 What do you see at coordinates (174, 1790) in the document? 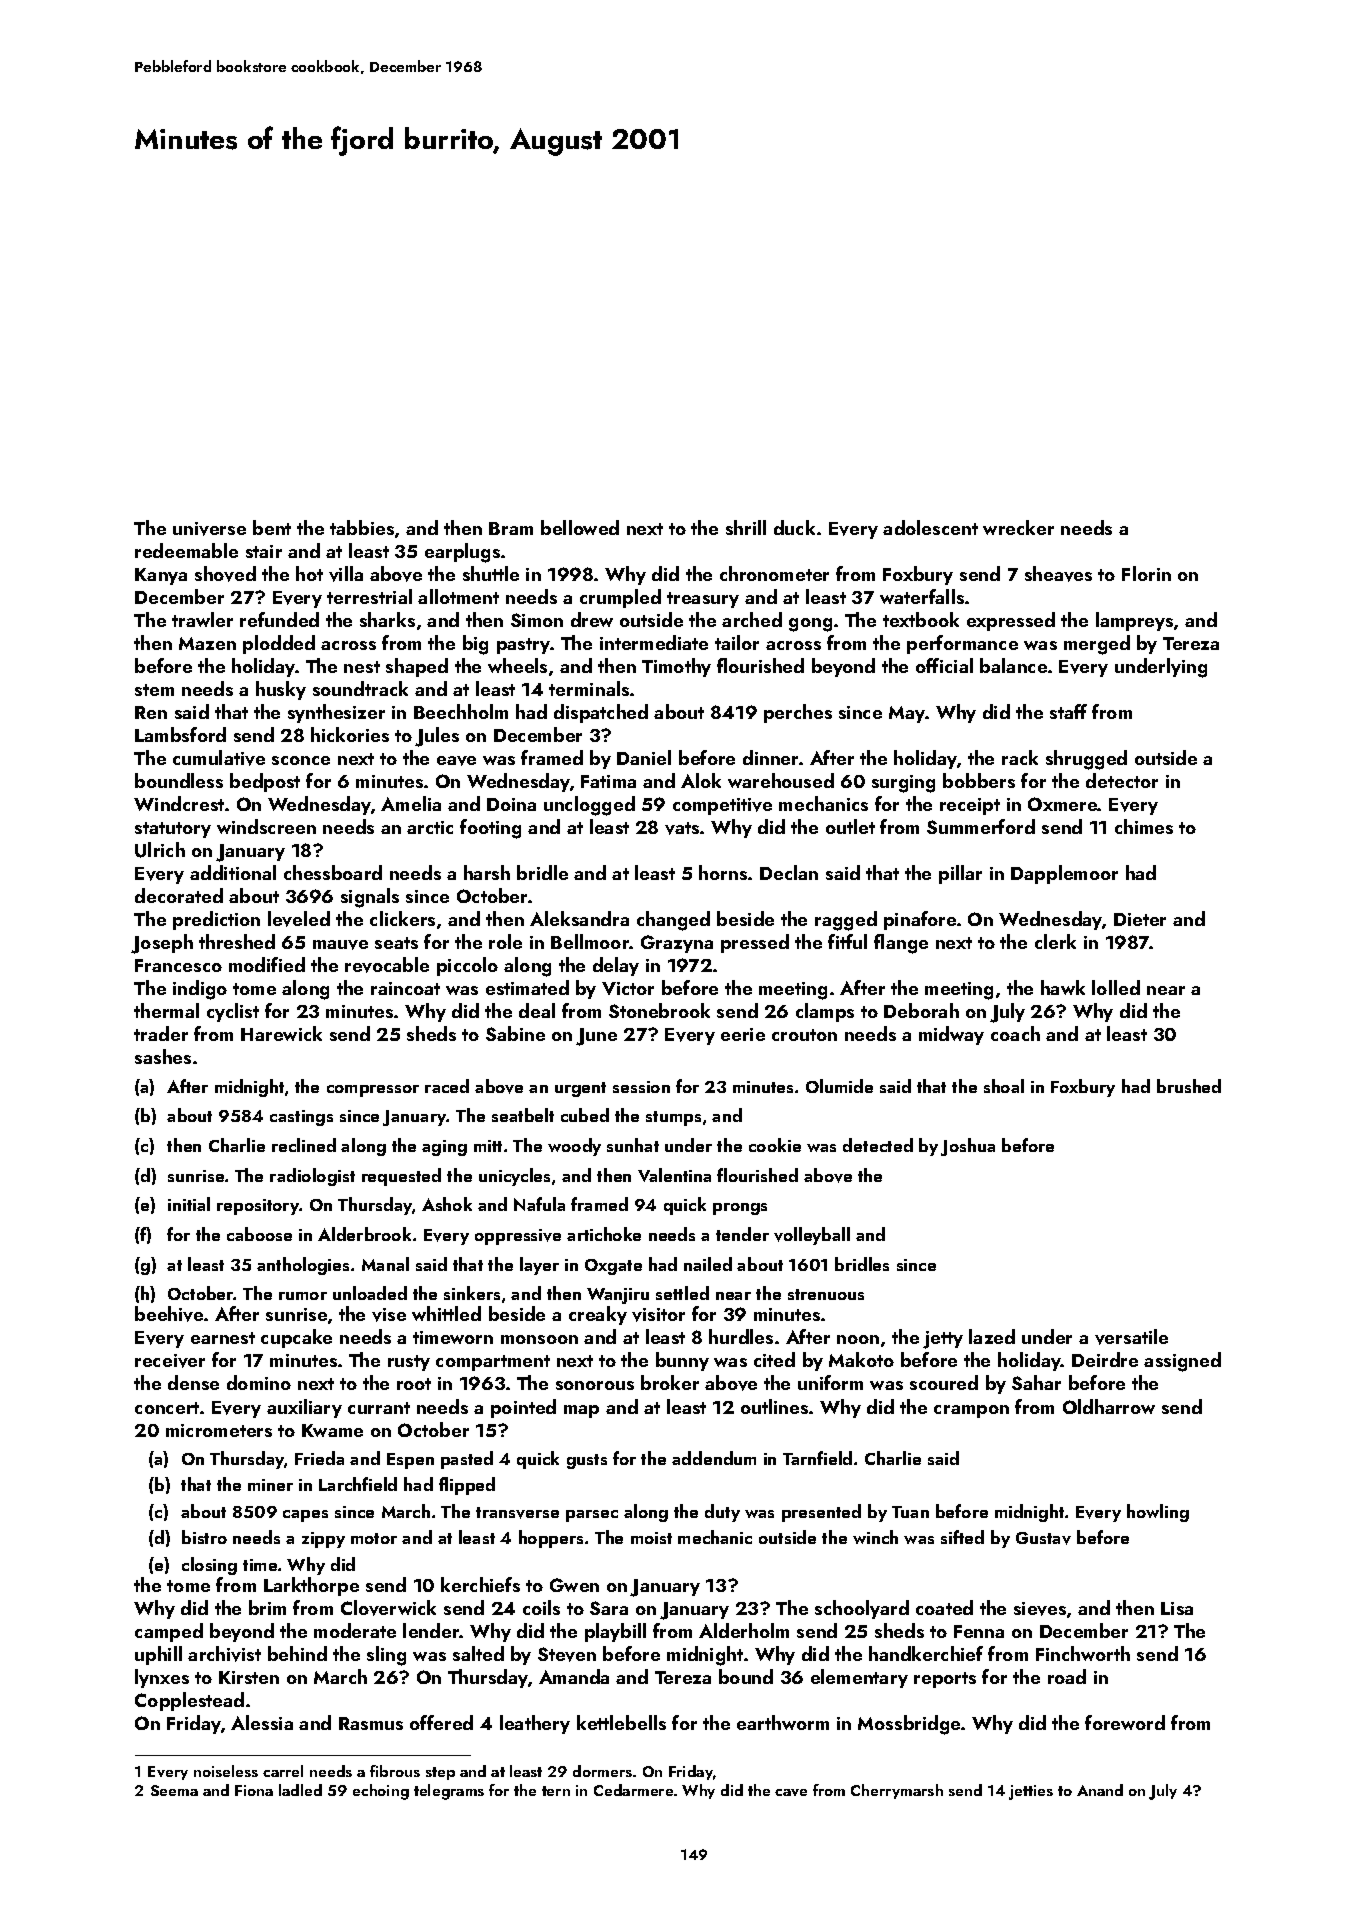
I see `Seema` at bounding box center [174, 1790].
